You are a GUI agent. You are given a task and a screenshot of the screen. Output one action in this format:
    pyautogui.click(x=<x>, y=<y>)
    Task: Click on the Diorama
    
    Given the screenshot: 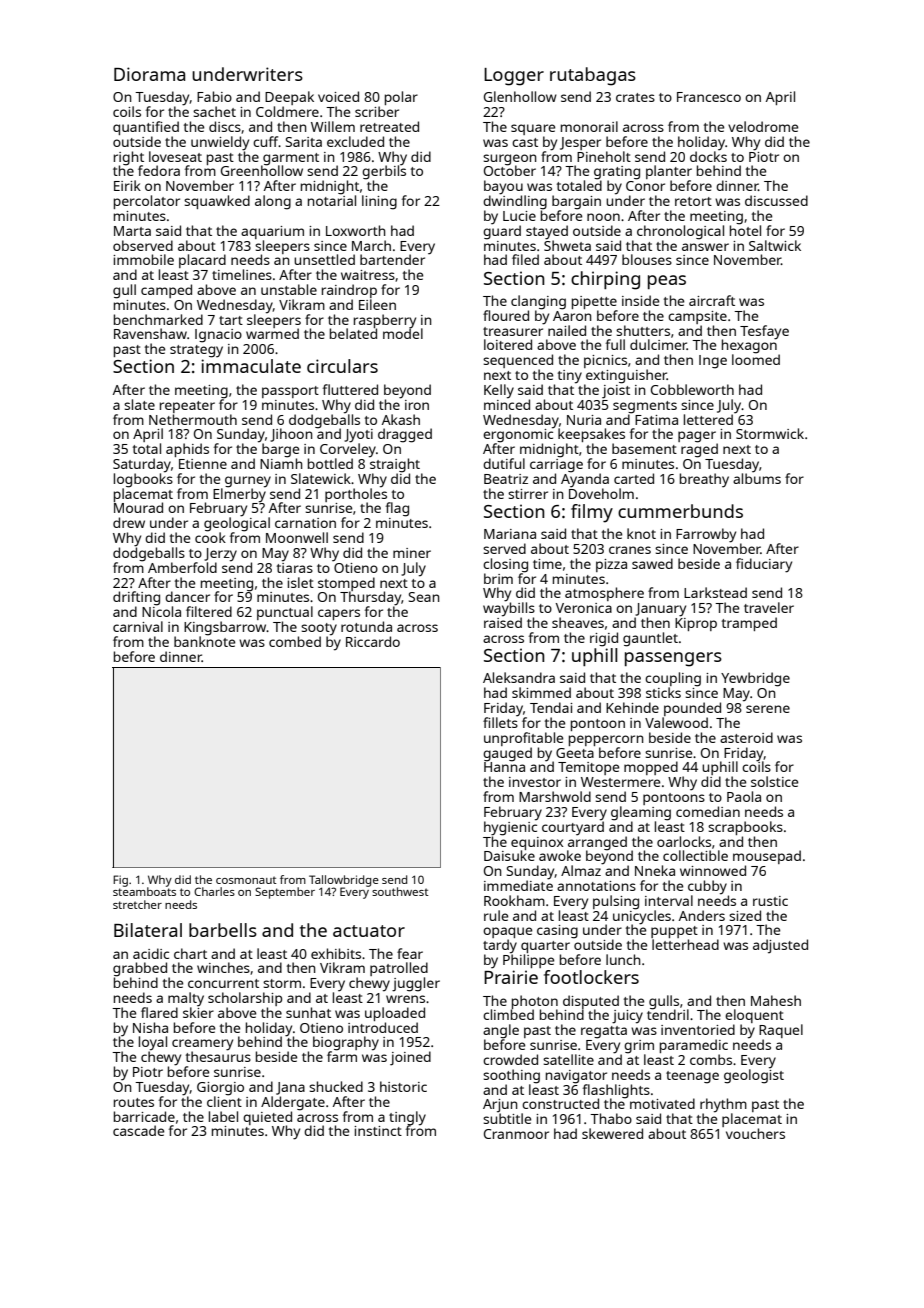 What is the action you would take?
    pyautogui.click(x=149, y=74)
